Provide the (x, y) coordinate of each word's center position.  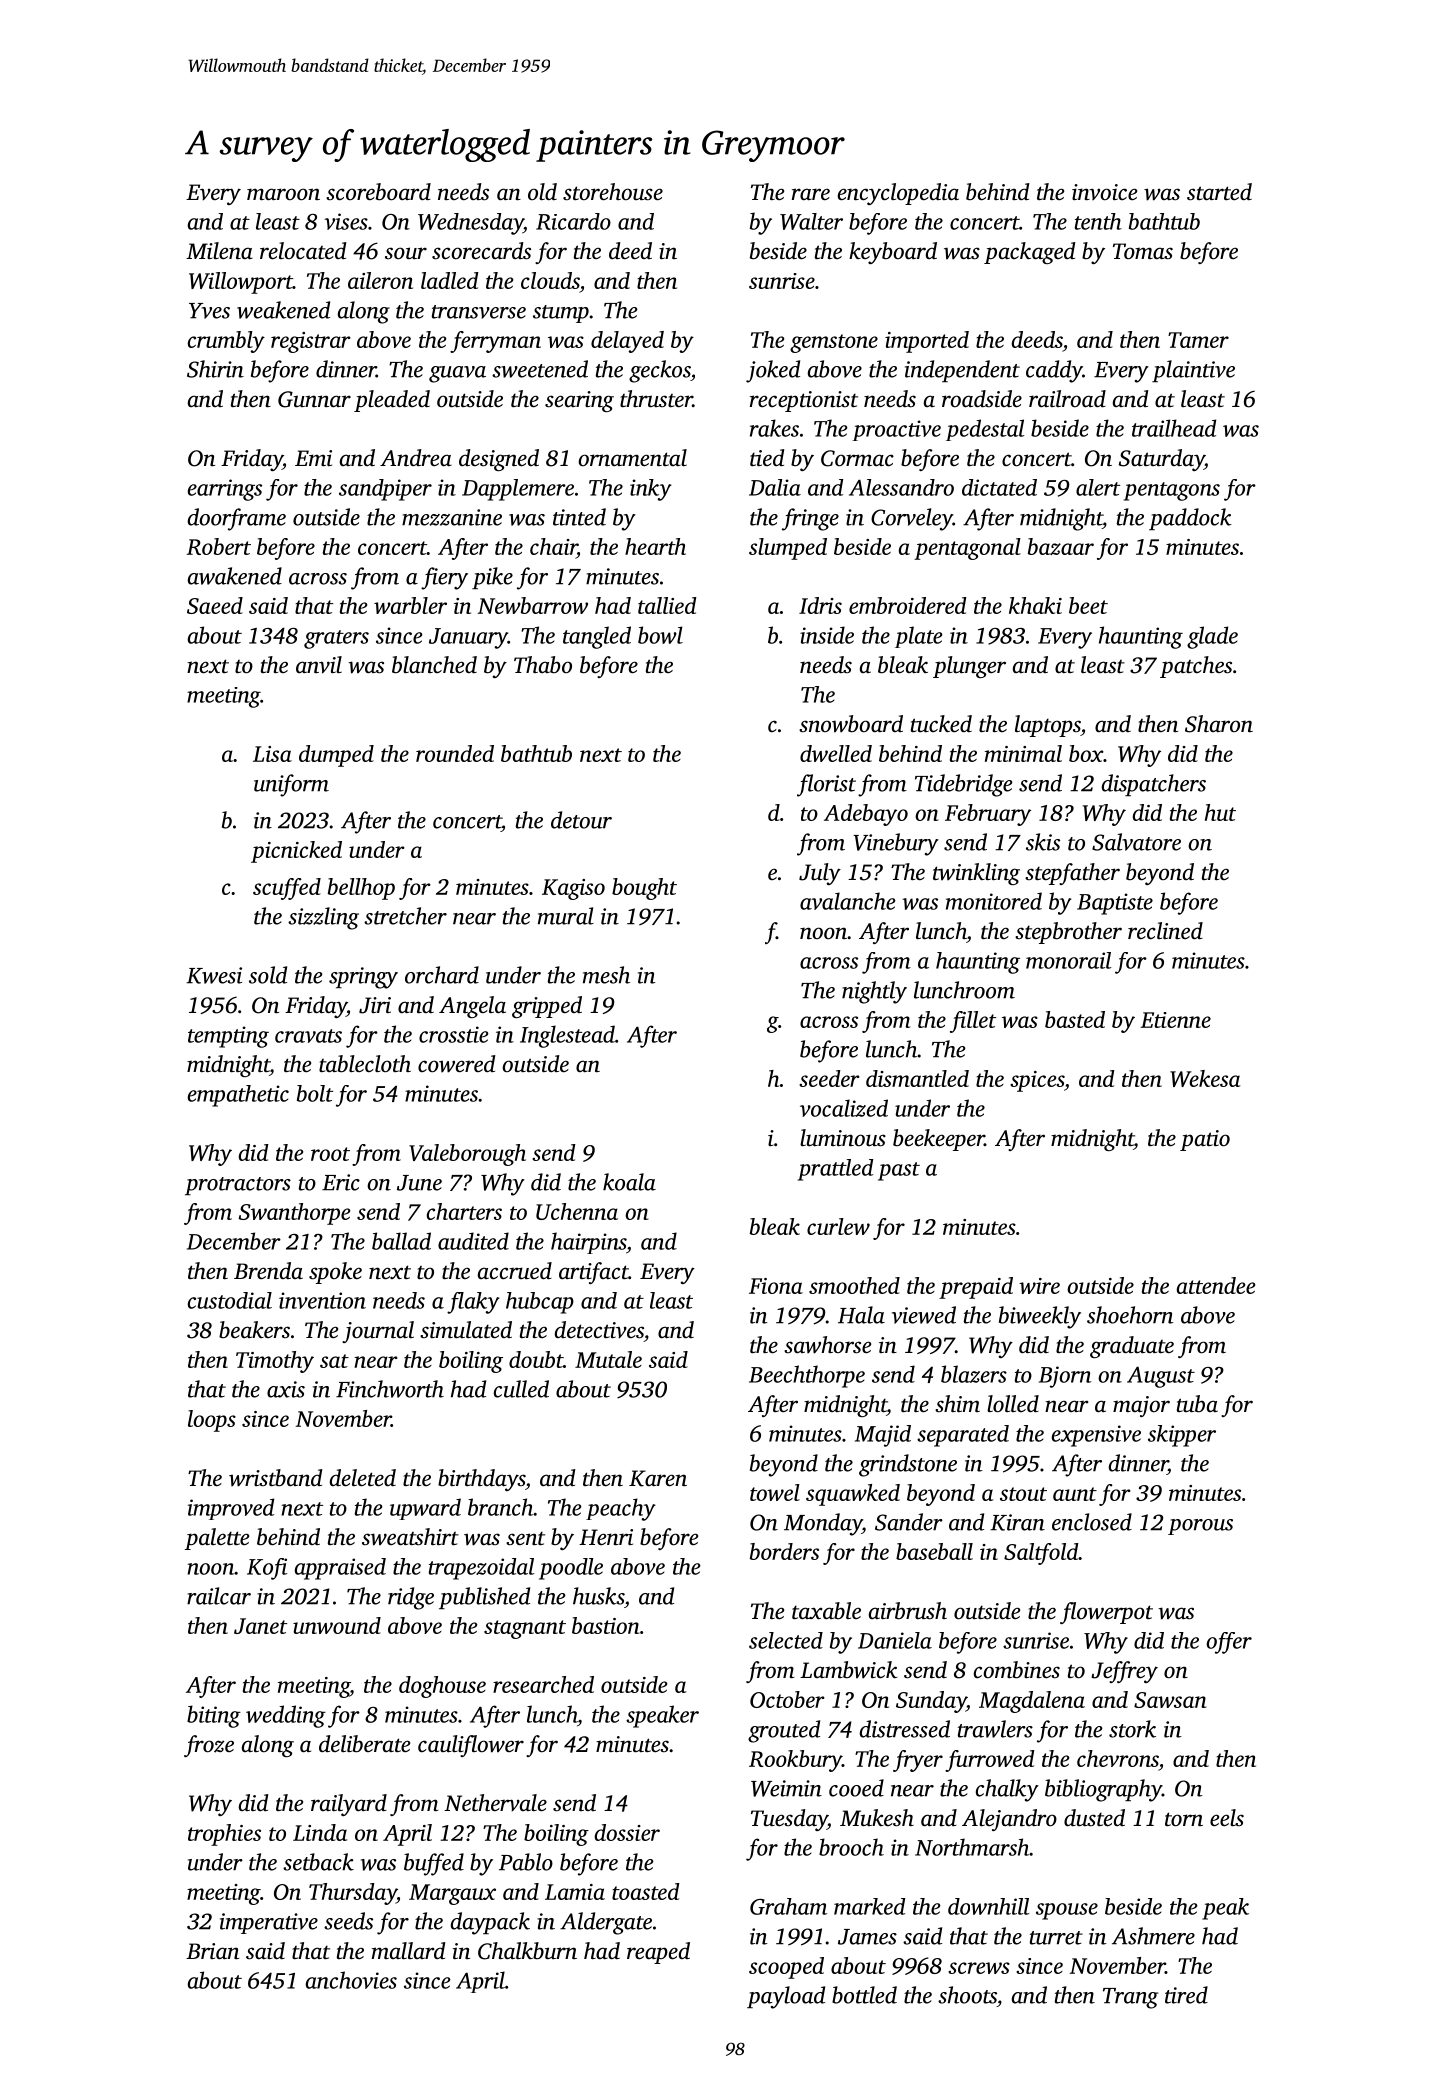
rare (811, 194)
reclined (1165, 931)
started (1219, 192)
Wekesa (1205, 1078)
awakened (235, 576)
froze (209, 1746)
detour (581, 820)
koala (629, 1182)
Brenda (268, 1271)
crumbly (226, 342)
